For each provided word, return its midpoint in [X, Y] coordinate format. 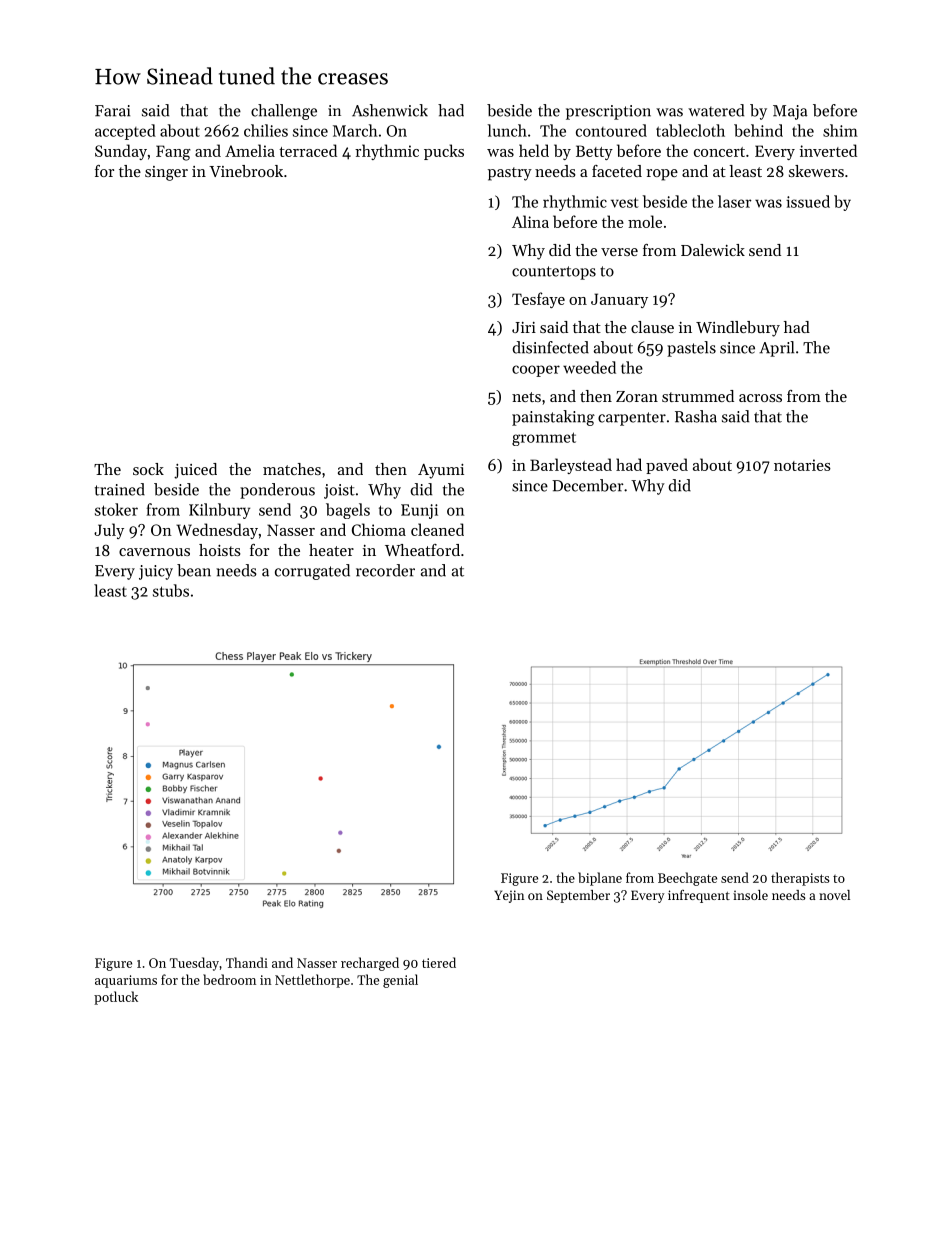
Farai [112, 111]
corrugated [312, 572]
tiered [439, 962]
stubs [171, 590]
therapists [800, 879]
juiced [195, 471]
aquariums [126, 981]
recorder [385, 570]
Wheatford [422, 550]
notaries [802, 465]
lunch [507, 130]
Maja [790, 112]
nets [526, 397]
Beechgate [687, 879]
